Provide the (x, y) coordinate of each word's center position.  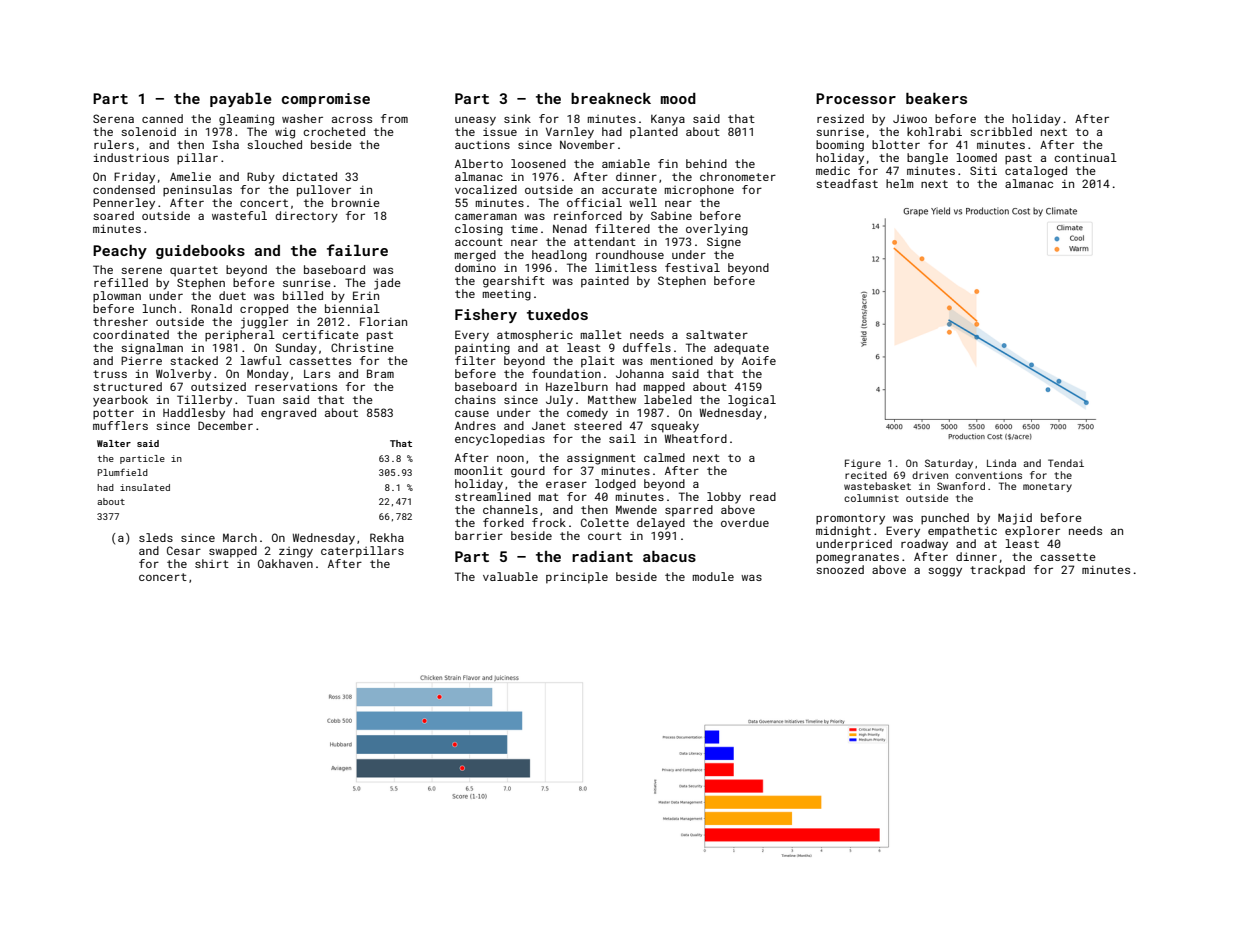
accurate (629, 190)
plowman (117, 297)
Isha (225, 144)
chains (475, 399)
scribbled (1001, 131)
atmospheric (535, 336)
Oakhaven (285, 563)
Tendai (1066, 463)
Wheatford (696, 438)
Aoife (759, 360)
